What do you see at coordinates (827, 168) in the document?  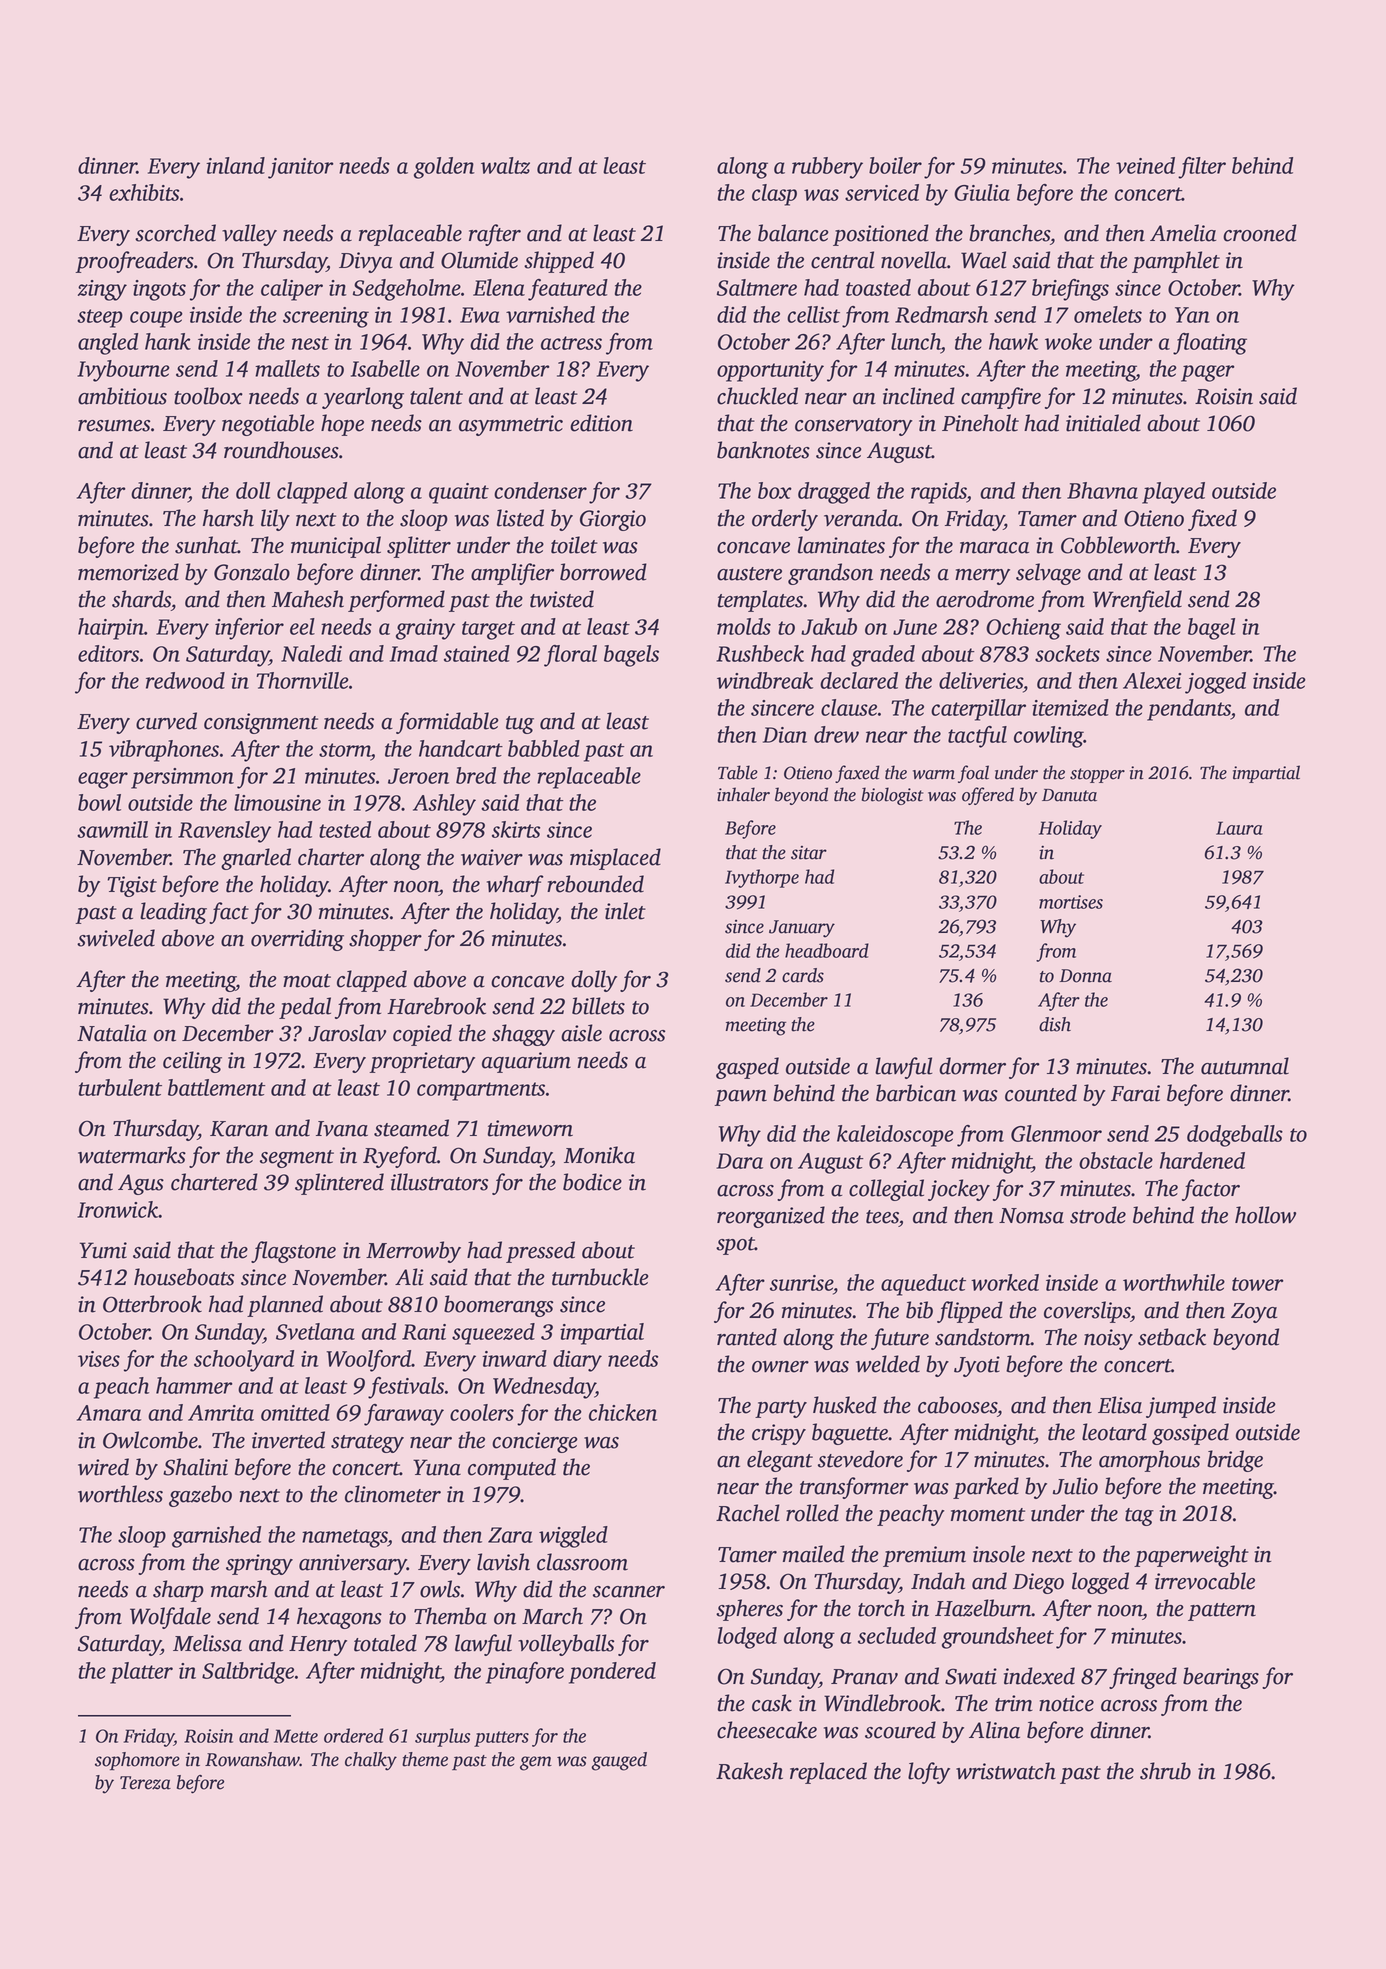 I see `rubbery` at bounding box center [827, 168].
